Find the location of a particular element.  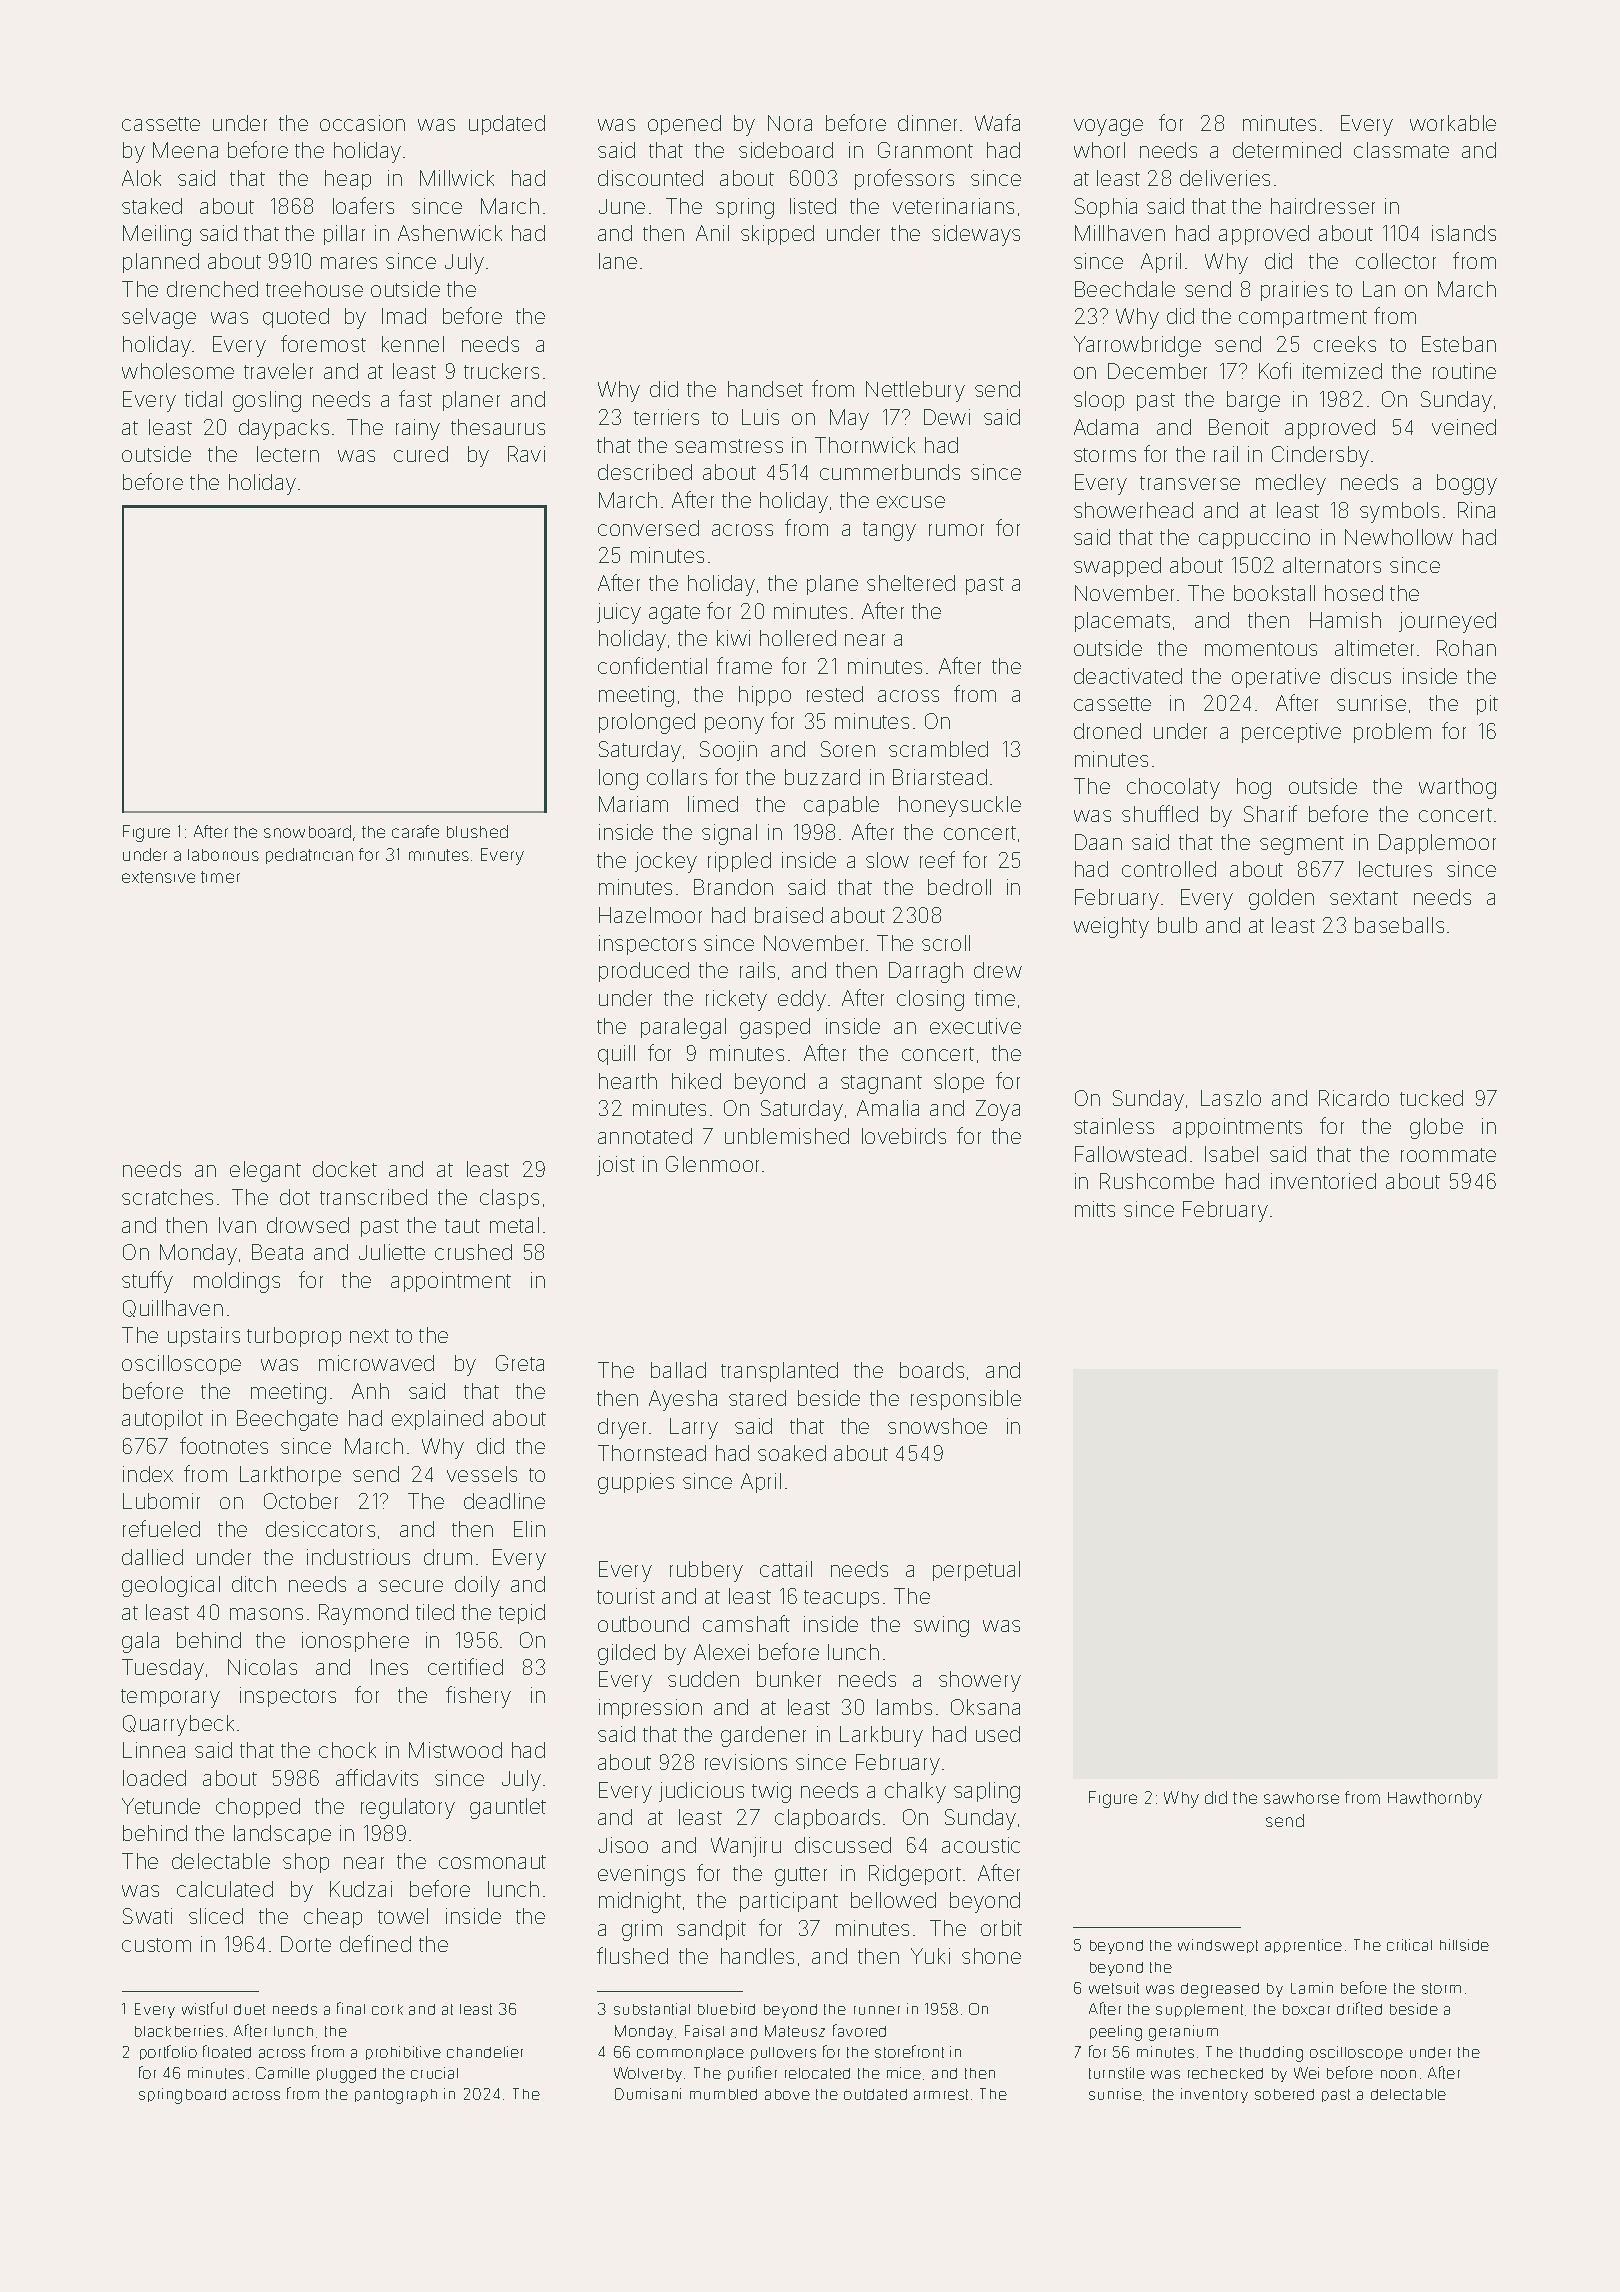

snowboard is located at coordinates (307, 831).
